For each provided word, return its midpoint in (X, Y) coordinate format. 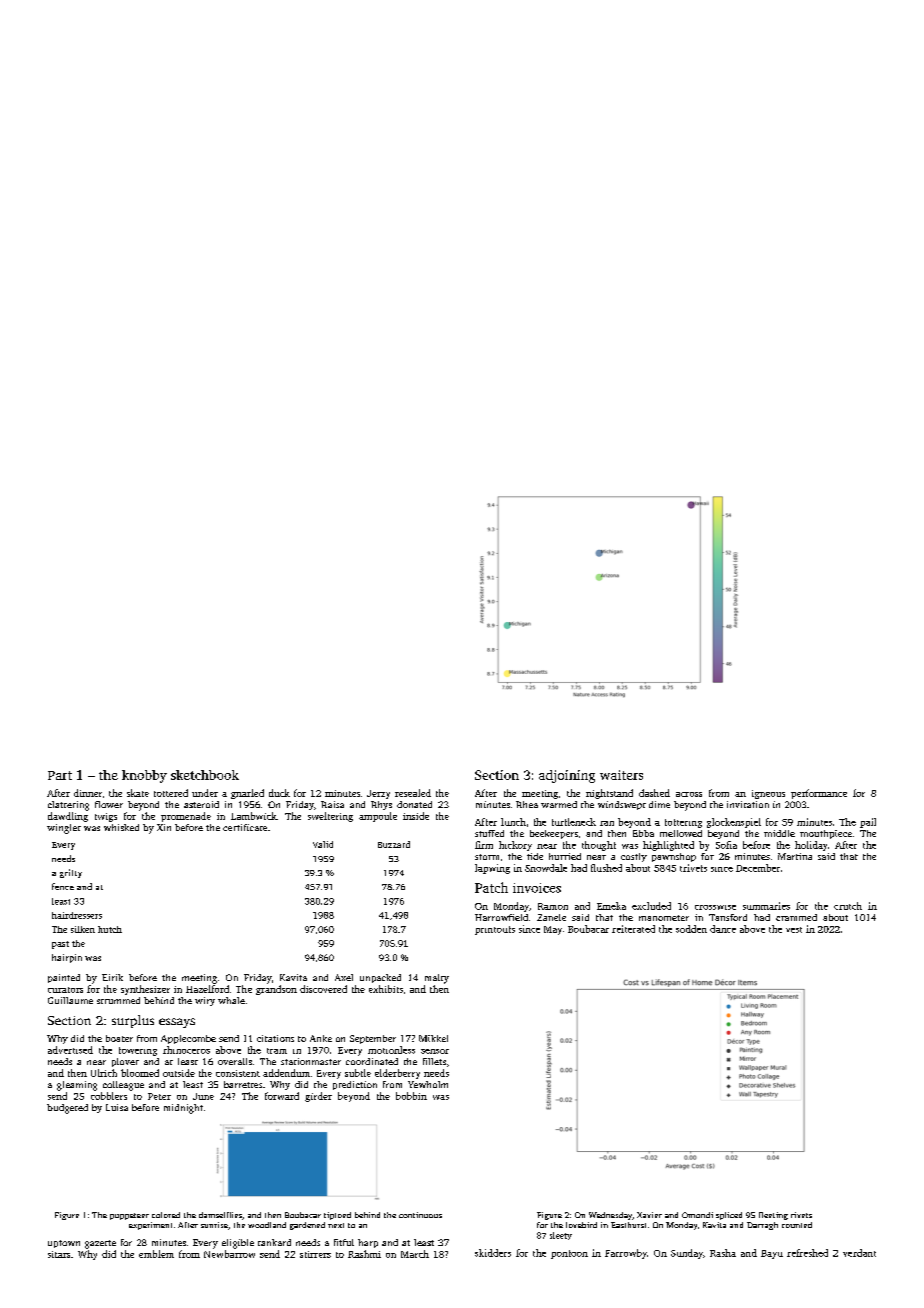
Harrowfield (501, 917)
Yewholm (428, 1084)
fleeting (773, 1216)
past (60, 945)
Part (60, 775)
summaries (766, 906)
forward (282, 1096)
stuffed (489, 833)
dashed (654, 793)
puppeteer (129, 1216)
